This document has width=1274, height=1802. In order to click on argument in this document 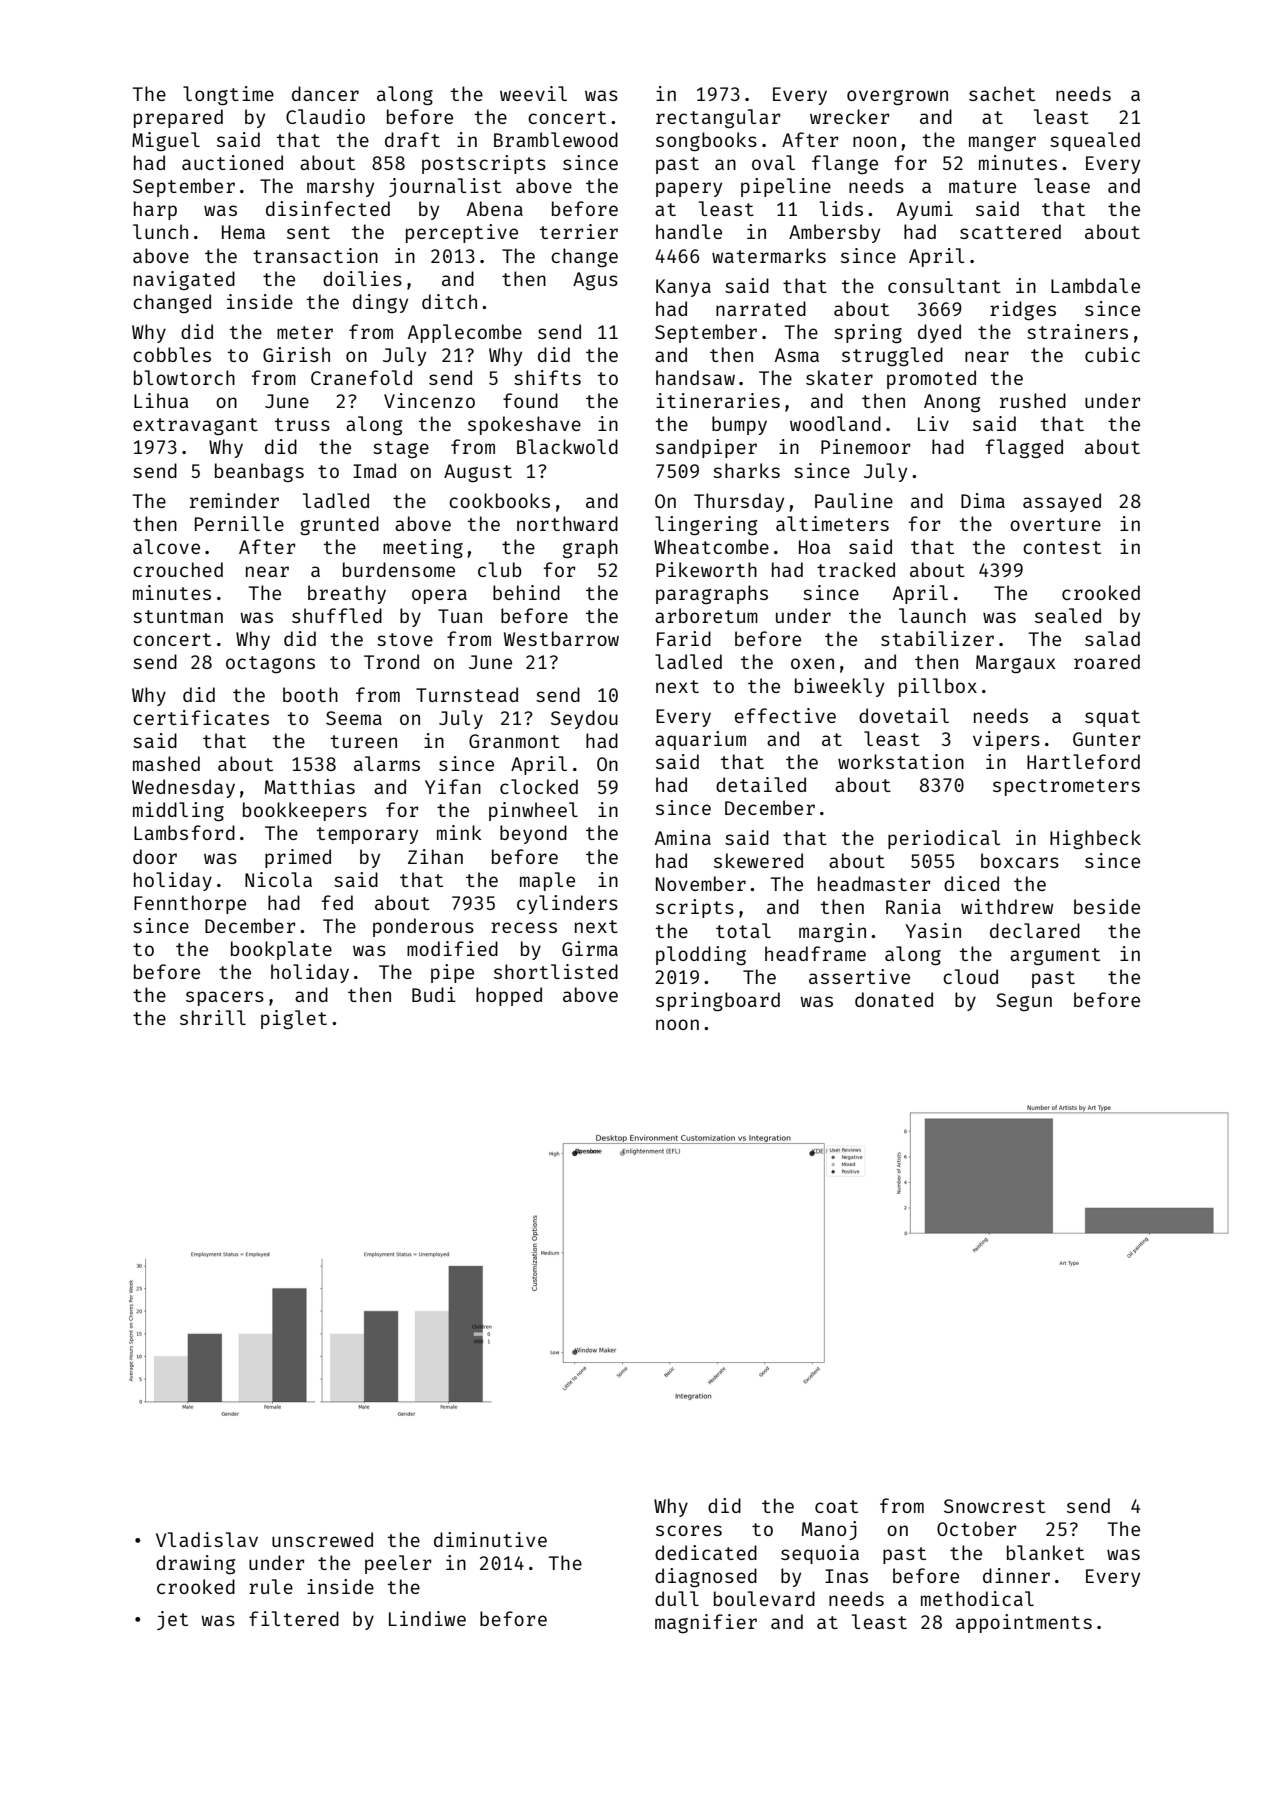, I will do `click(1055, 956)`.
